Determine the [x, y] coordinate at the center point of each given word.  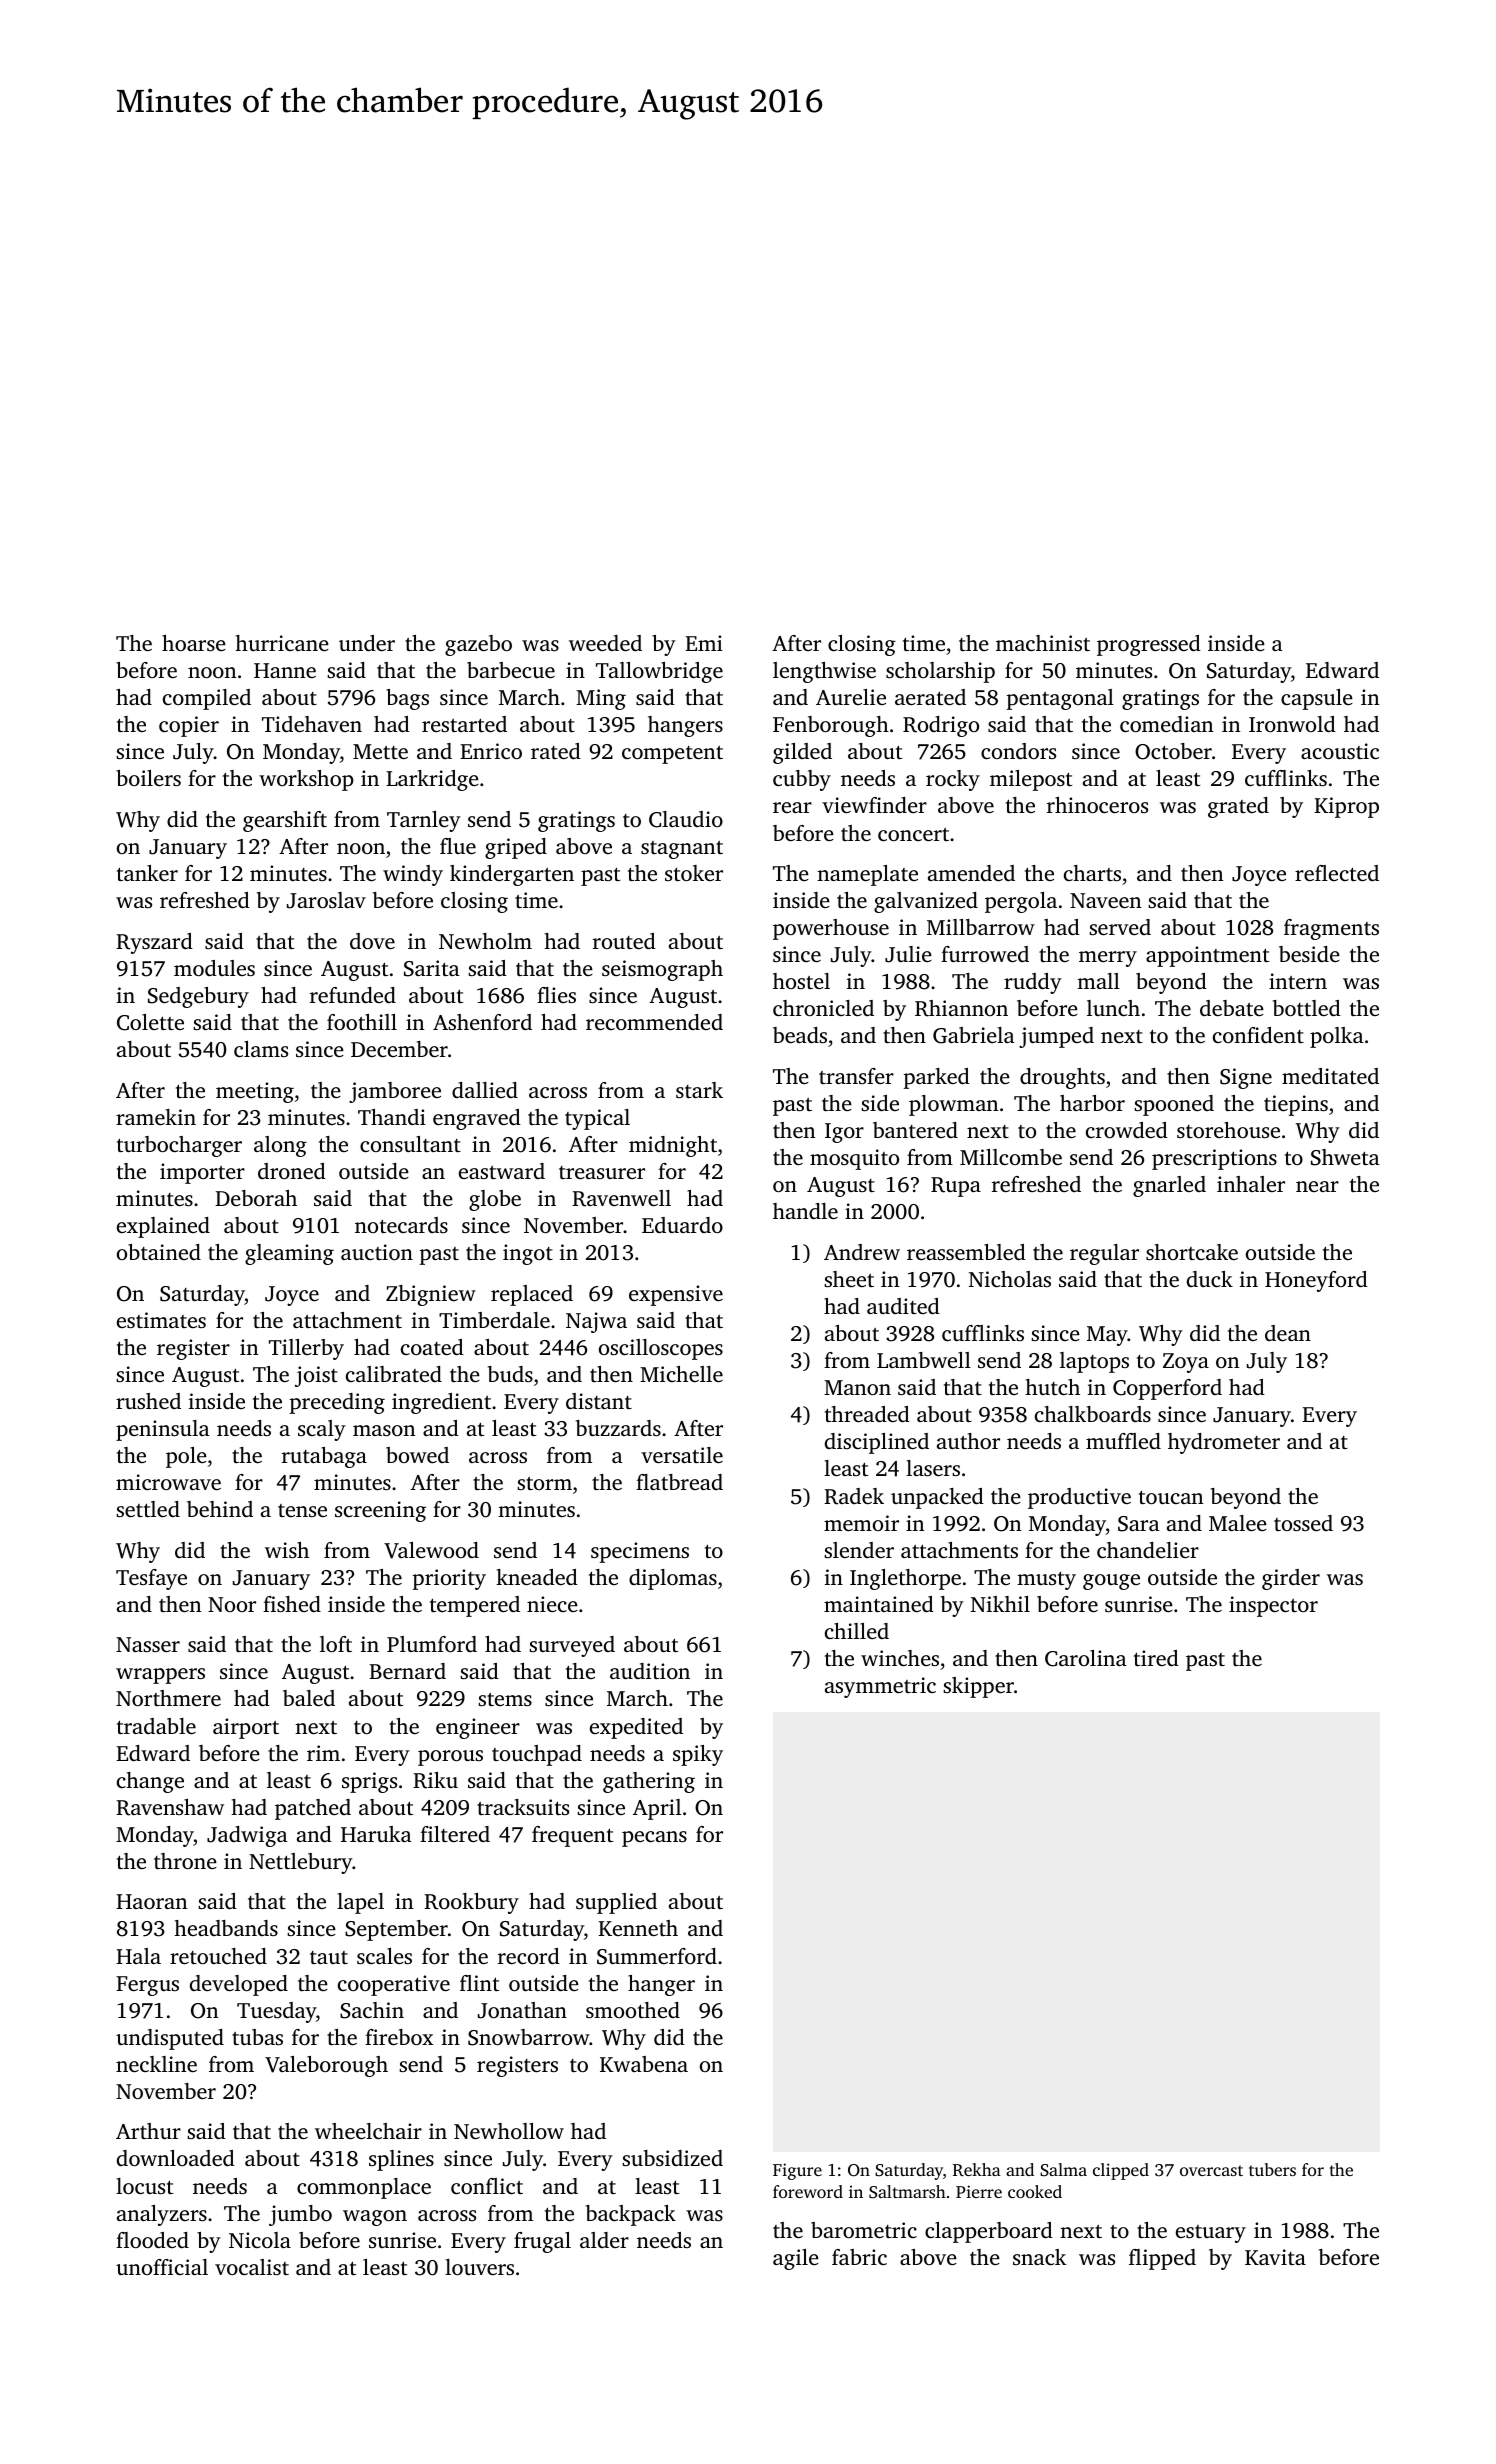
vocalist [252, 2267]
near [1317, 1186]
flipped [1162, 2259]
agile [796, 2259]
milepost [1031, 780]
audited [903, 1306]
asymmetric [880, 1687]
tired [1156, 1658]
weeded [605, 643]
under [367, 643]
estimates [161, 1320]
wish [287, 1550]
